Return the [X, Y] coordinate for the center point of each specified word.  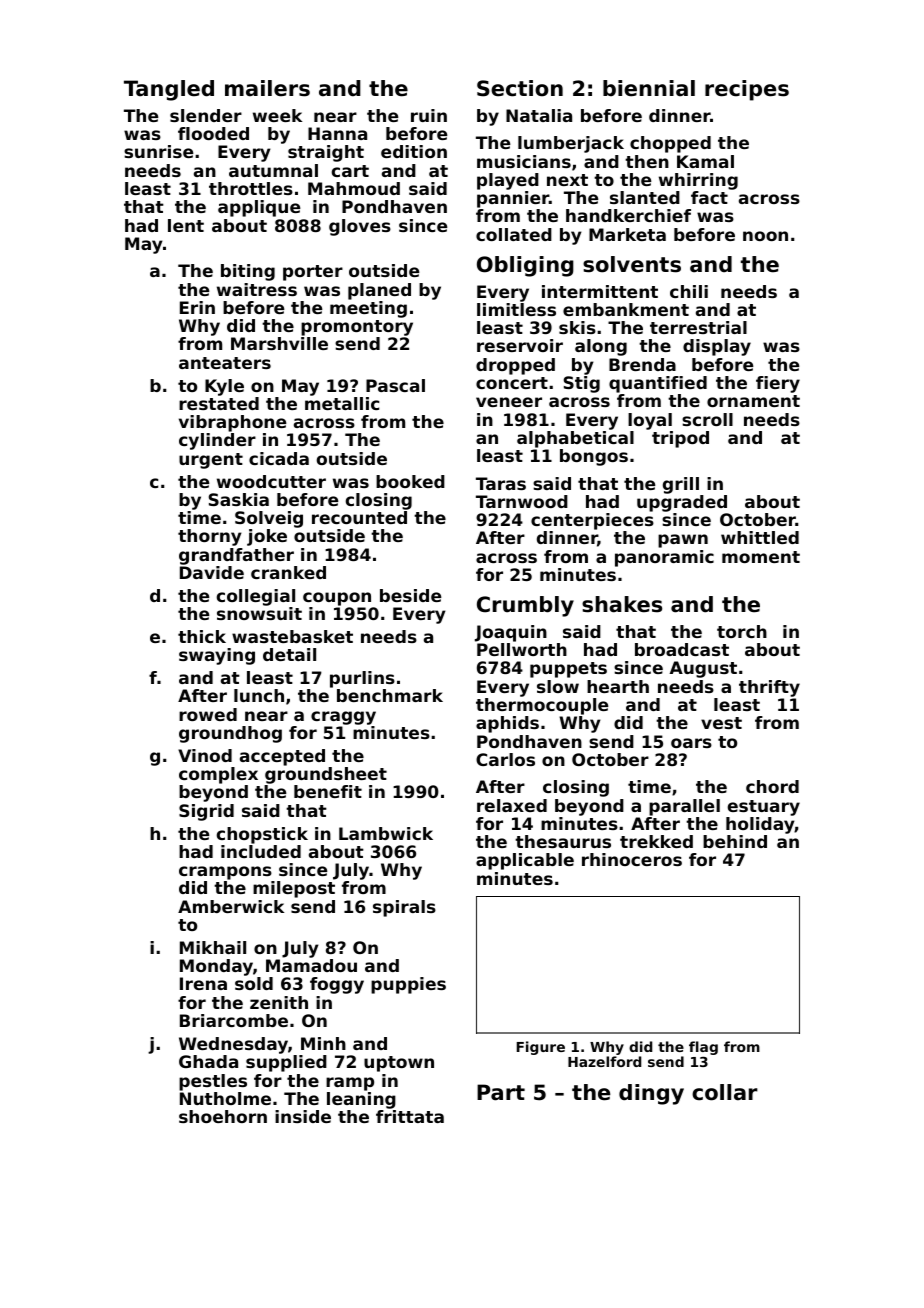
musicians [524, 161]
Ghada [208, 1061]
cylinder [217, 441]
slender [206, 115]
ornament [753, 401]
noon [765, 236]
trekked [656, 841]
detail [289, 654]
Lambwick [386, 833]
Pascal [395, 385]
